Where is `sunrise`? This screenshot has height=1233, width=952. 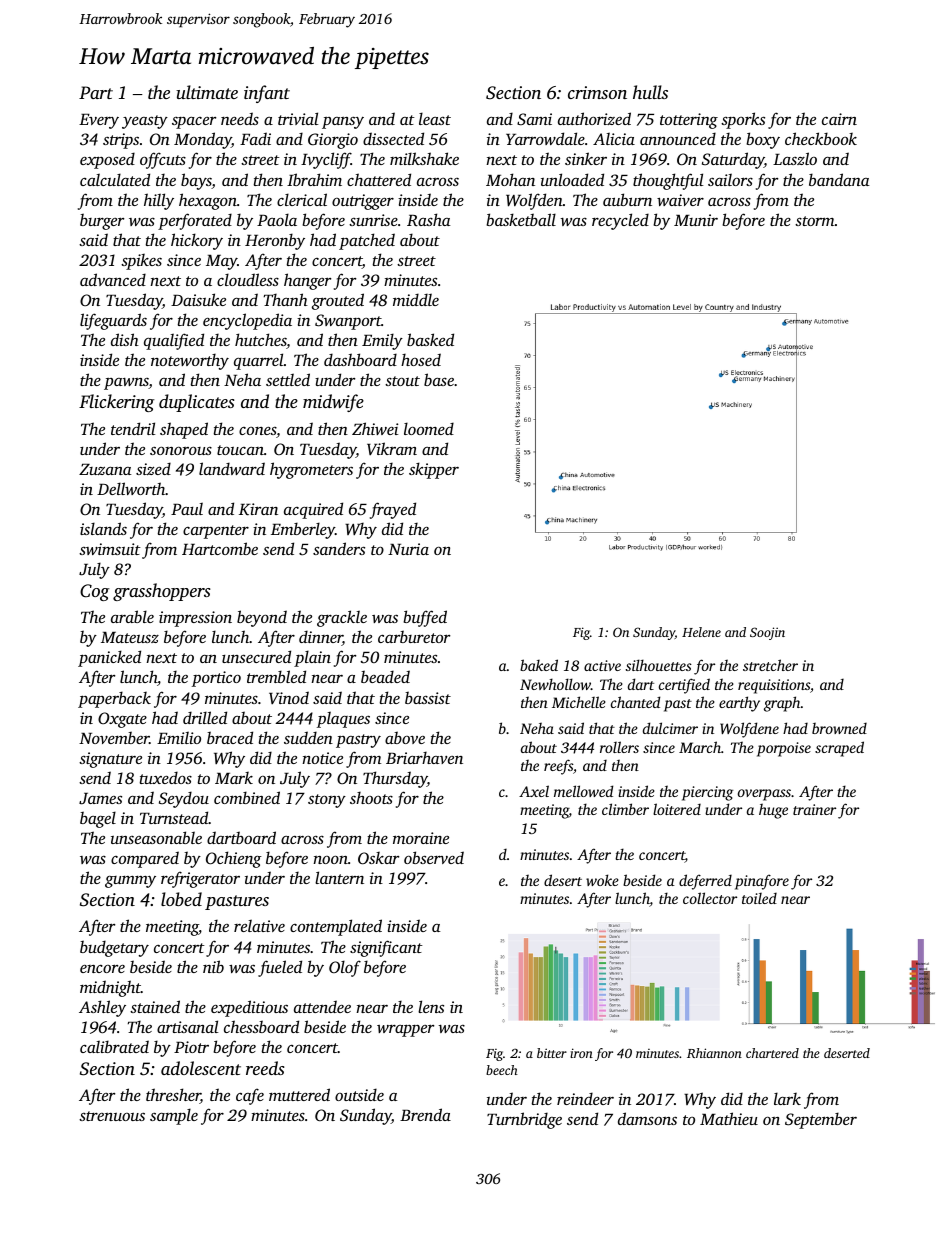
sunrise is located at coordinates (373, 220).
